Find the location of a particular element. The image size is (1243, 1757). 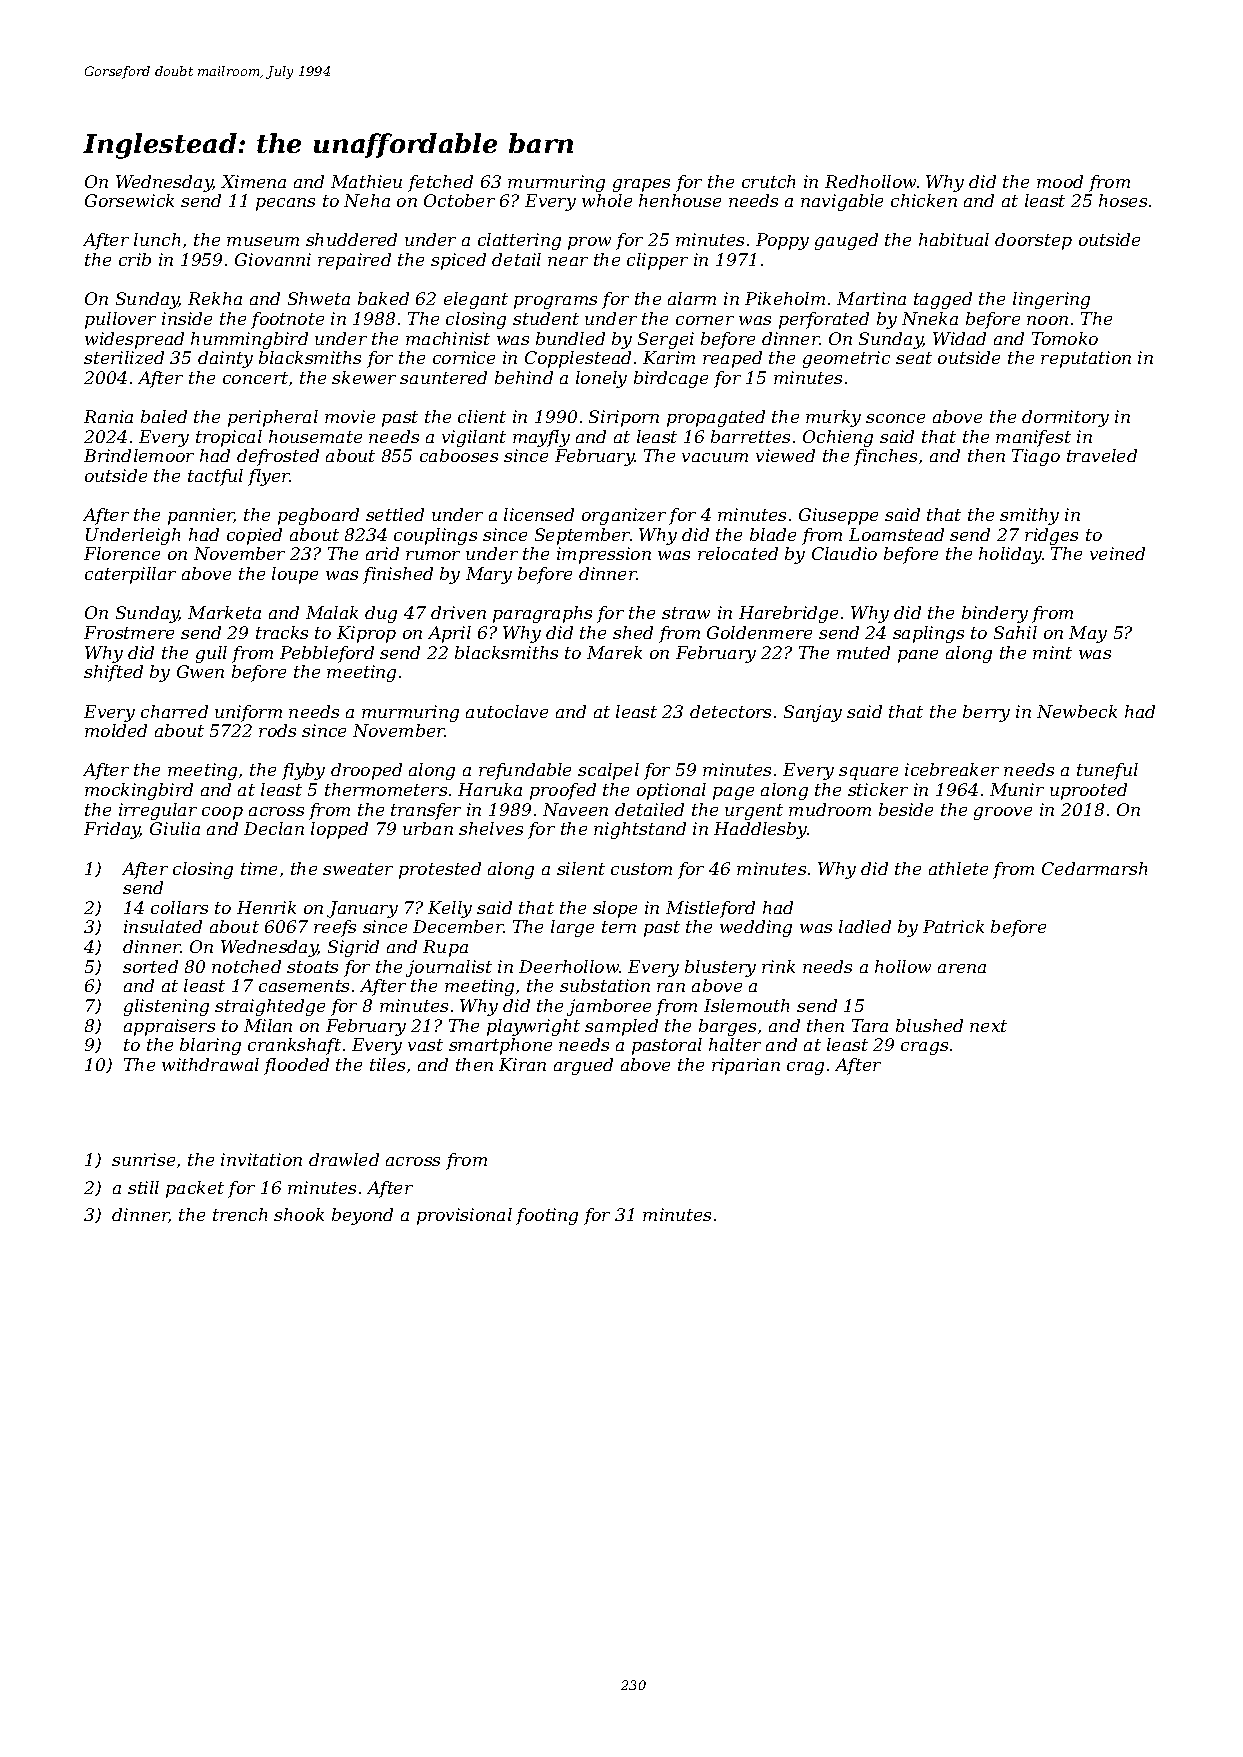

Ximena is located at coordinates (253, 181).
